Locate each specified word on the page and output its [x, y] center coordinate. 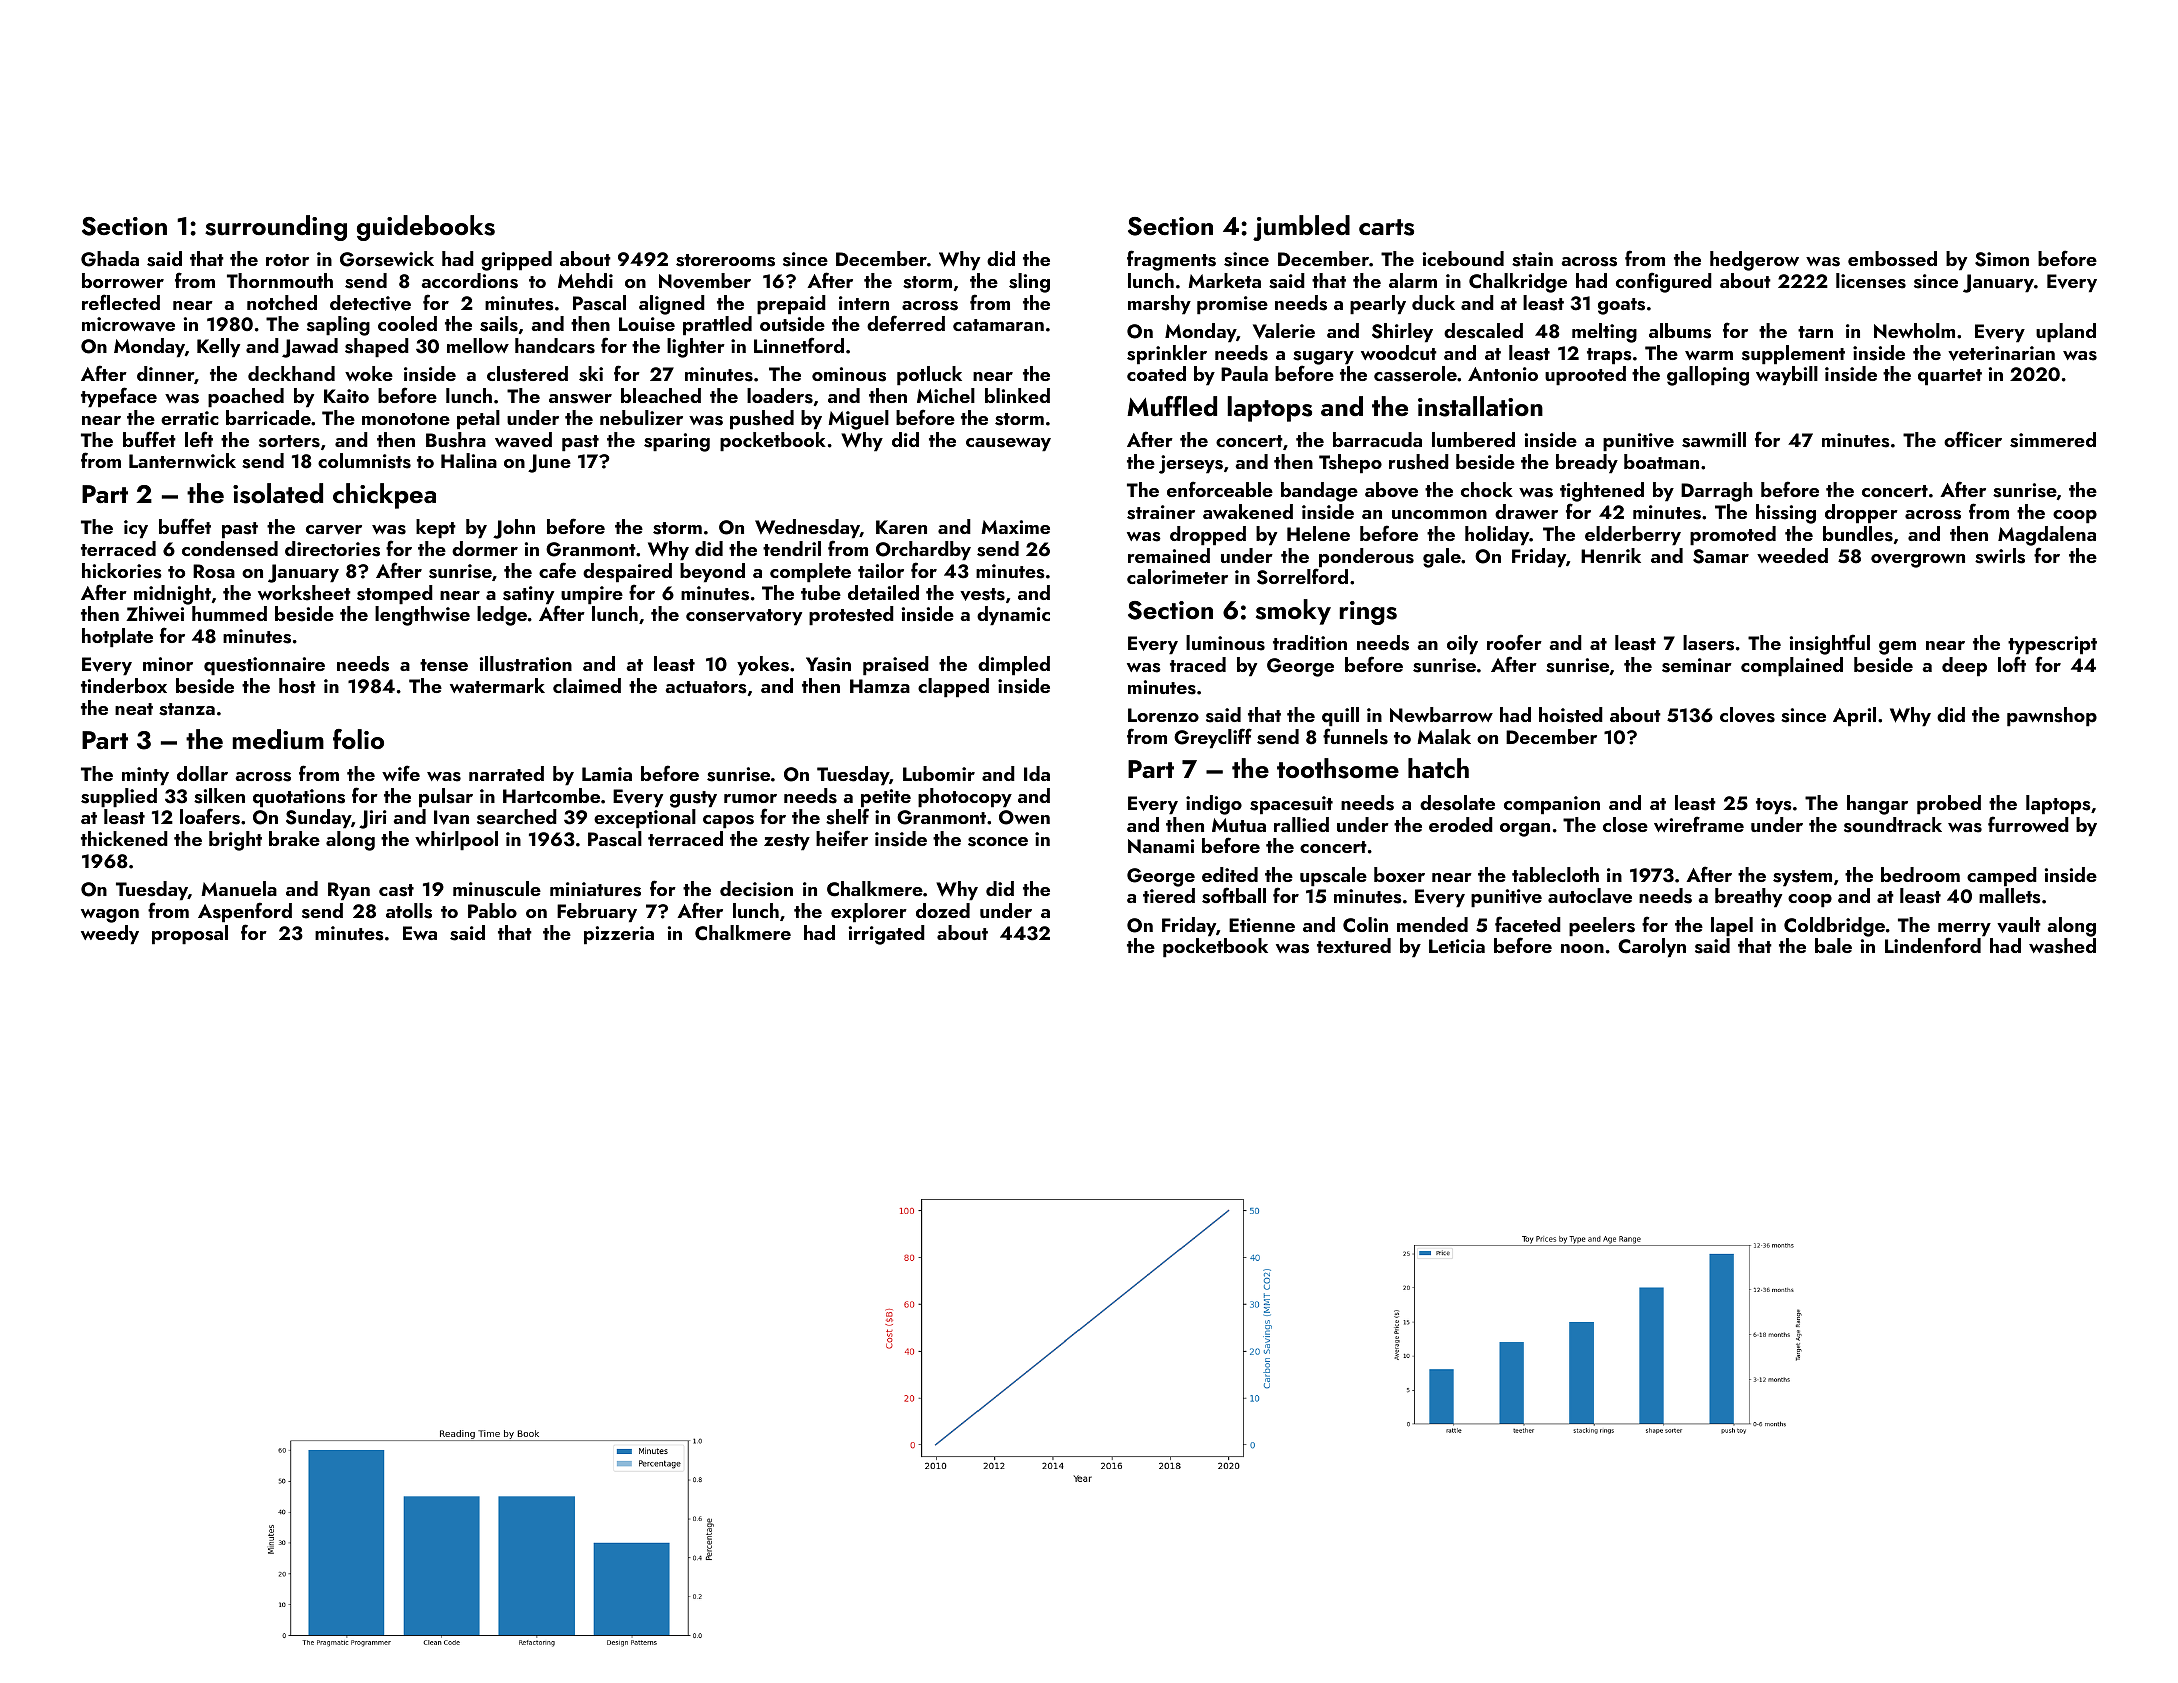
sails [499, 324]
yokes [763, 666]
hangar [1877, 805]
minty [145, 776]
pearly [1378, 305]
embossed [1892, 259]
